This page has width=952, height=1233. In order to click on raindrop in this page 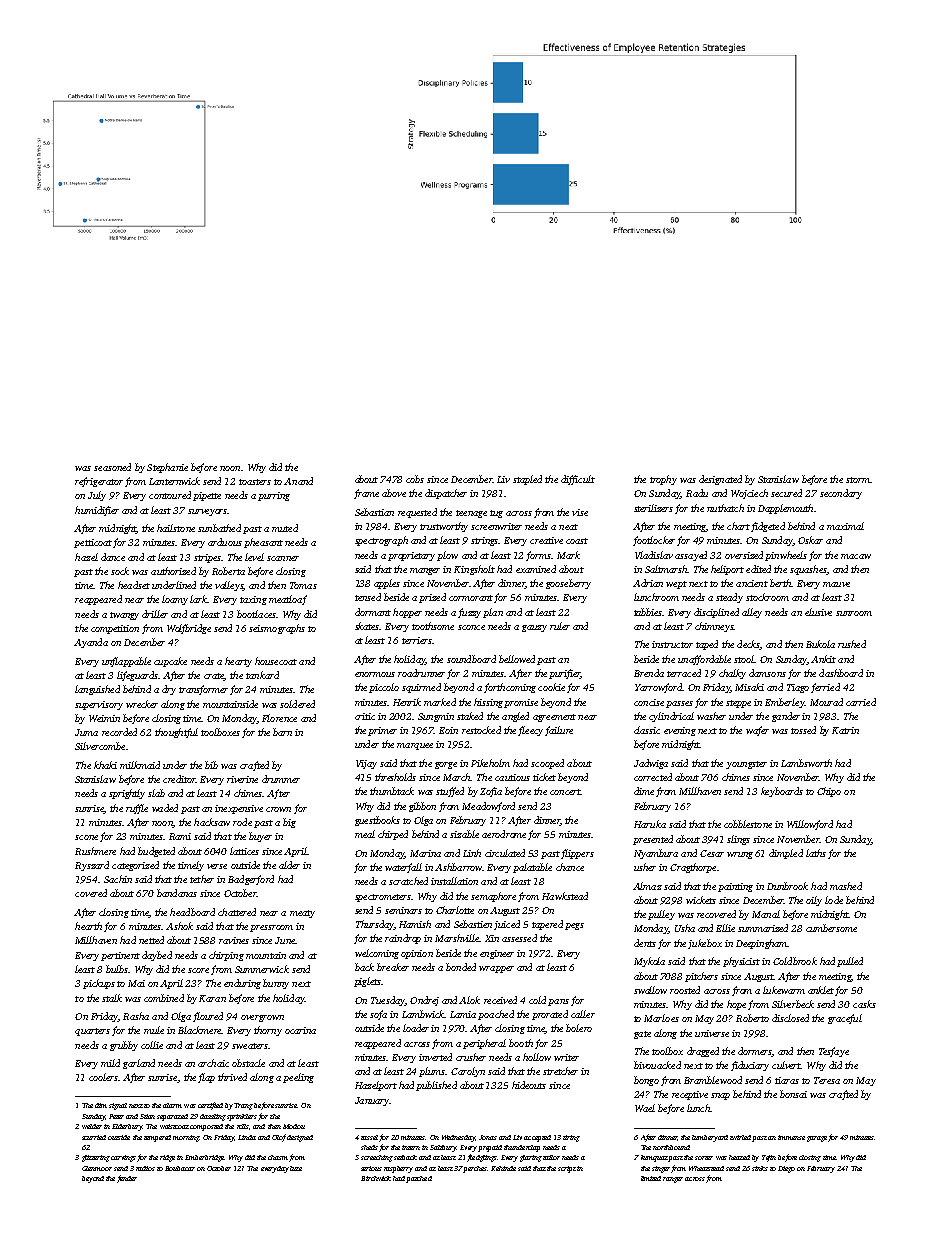, I will do `click(403, 939)`.
